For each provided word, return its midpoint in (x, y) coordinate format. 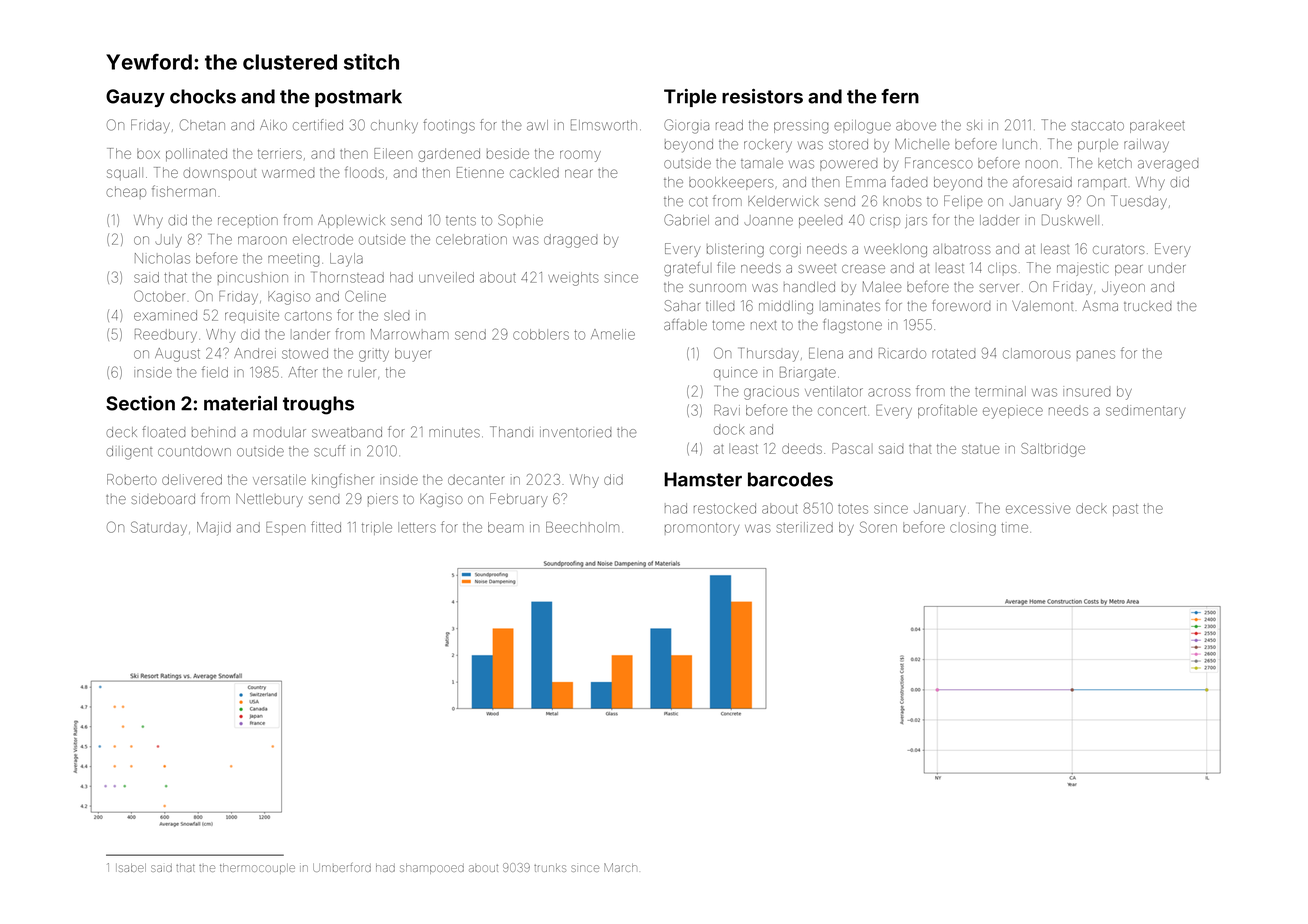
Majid (214, 529)
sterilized (805, 527)
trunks (550, 868)
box (148, 154)
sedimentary (1145, 412)
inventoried (575, 433)
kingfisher (342, 480)
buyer (413, 355)
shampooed (432, 869)
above (916, 125)
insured (1086, 392)
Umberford (342, 867)
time (1014, 528)
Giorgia (686, 126)
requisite (252, 316)
